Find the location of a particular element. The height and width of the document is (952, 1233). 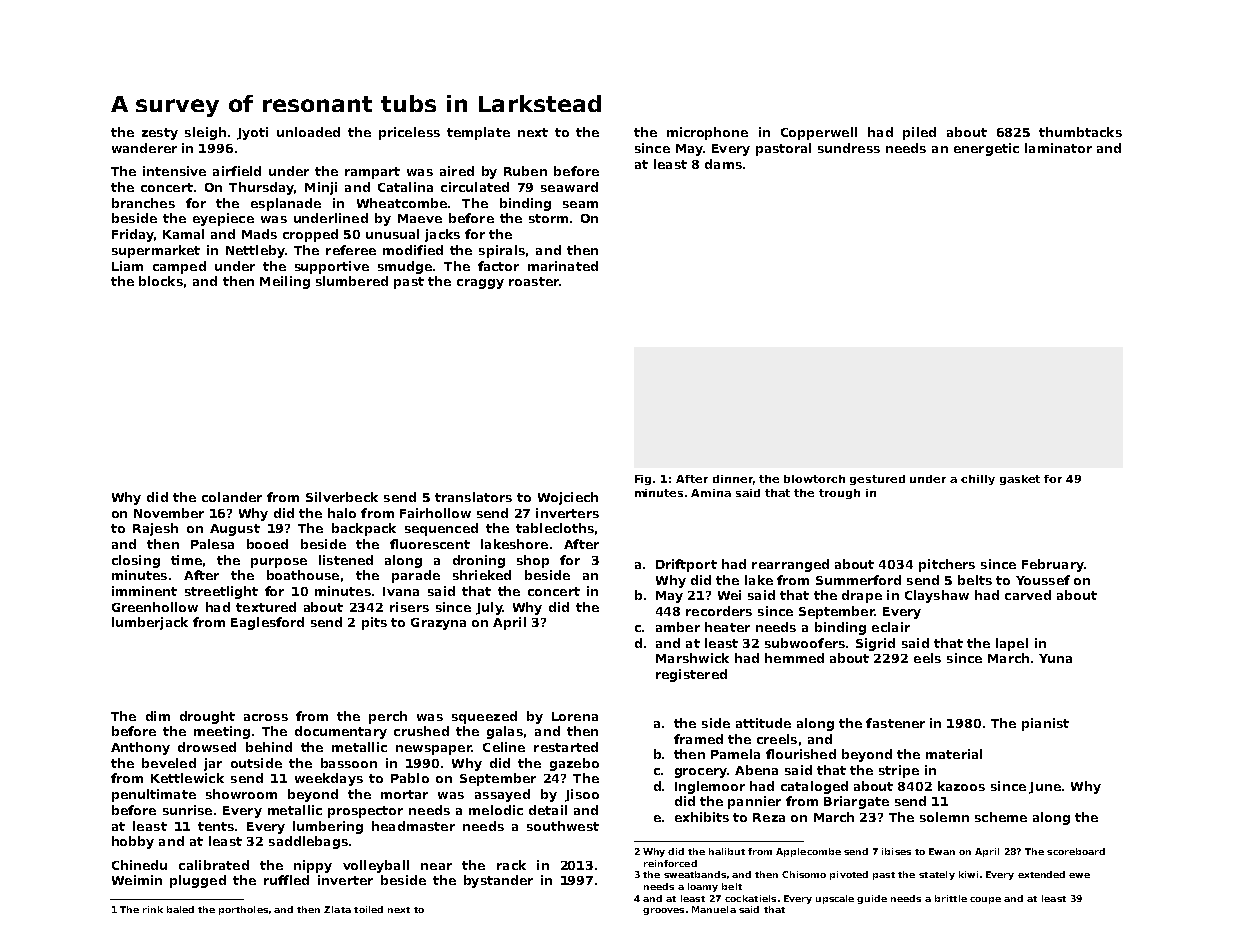

across is located at coordinates (266, 717).
